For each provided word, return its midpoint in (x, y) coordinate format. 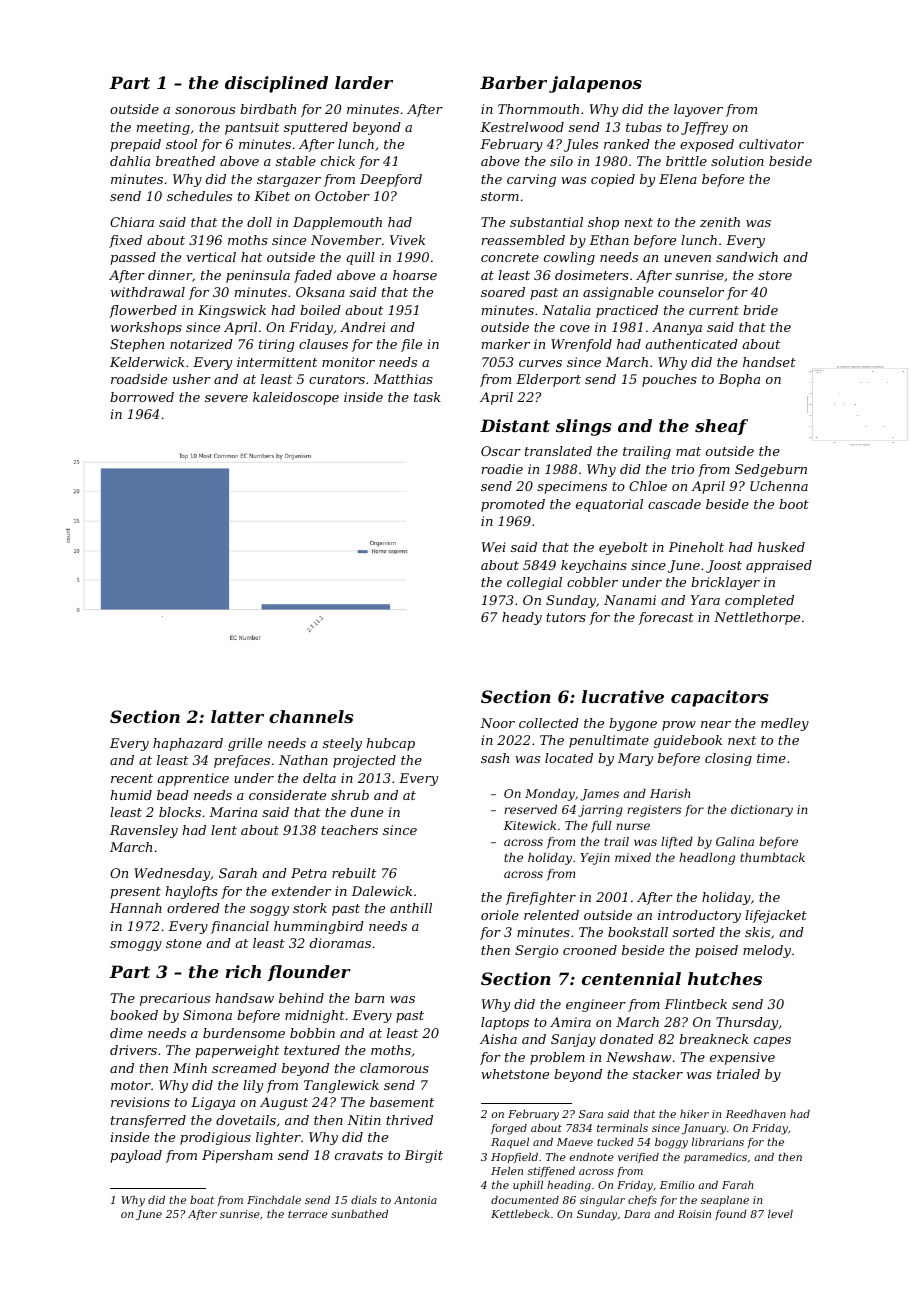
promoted (513, 505)
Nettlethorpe (757, 618)
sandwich (747, 257)
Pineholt (696, 547)
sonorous (205, 110)
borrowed (142, 397)
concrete (510, 257)
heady (522, 618)
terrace (308, 1214)
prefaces (242, 761)
